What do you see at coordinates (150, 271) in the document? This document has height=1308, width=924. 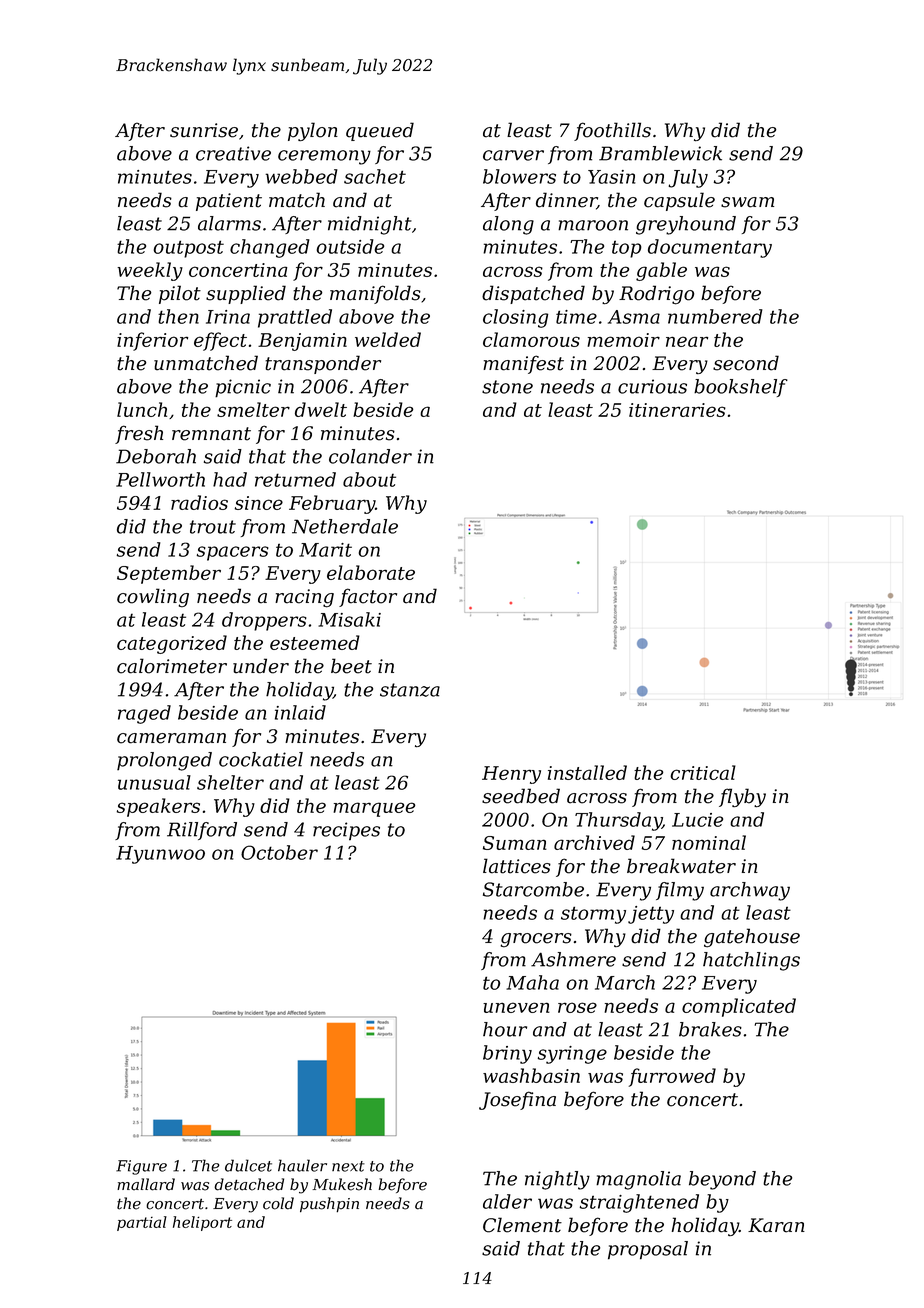 I see `weekly` at bounding box center [150, 271].
